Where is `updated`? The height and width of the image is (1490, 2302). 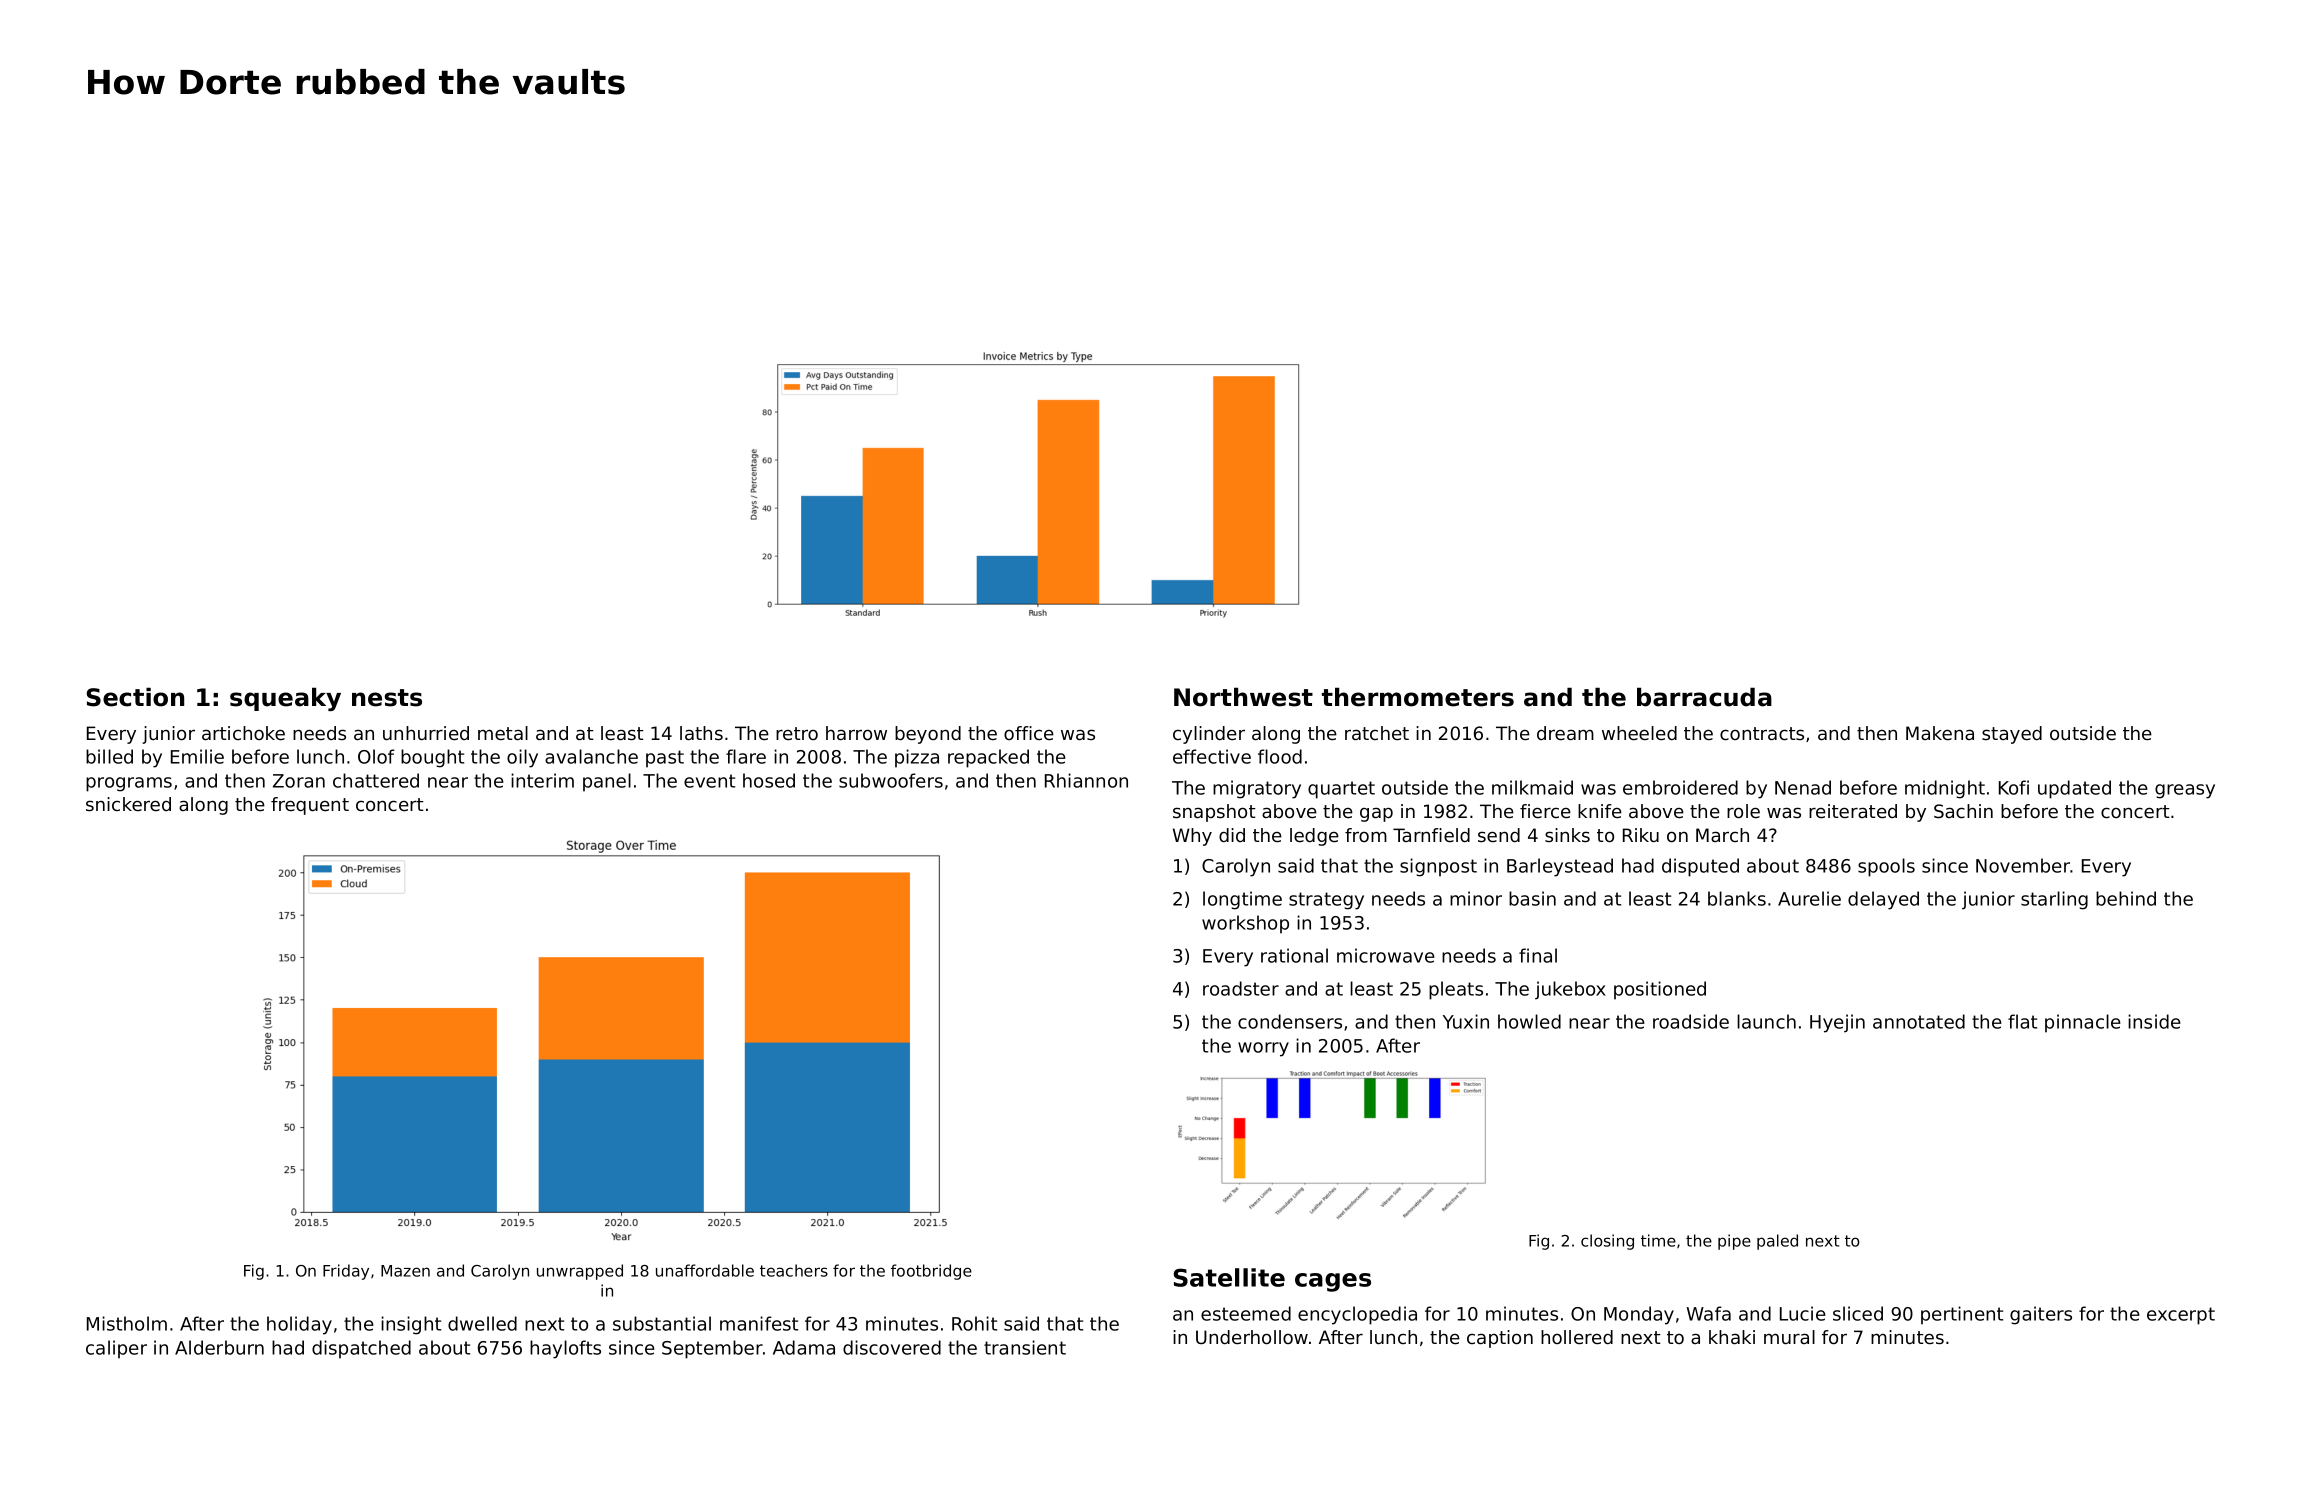
updated is located at coordinates (2074, 789).
